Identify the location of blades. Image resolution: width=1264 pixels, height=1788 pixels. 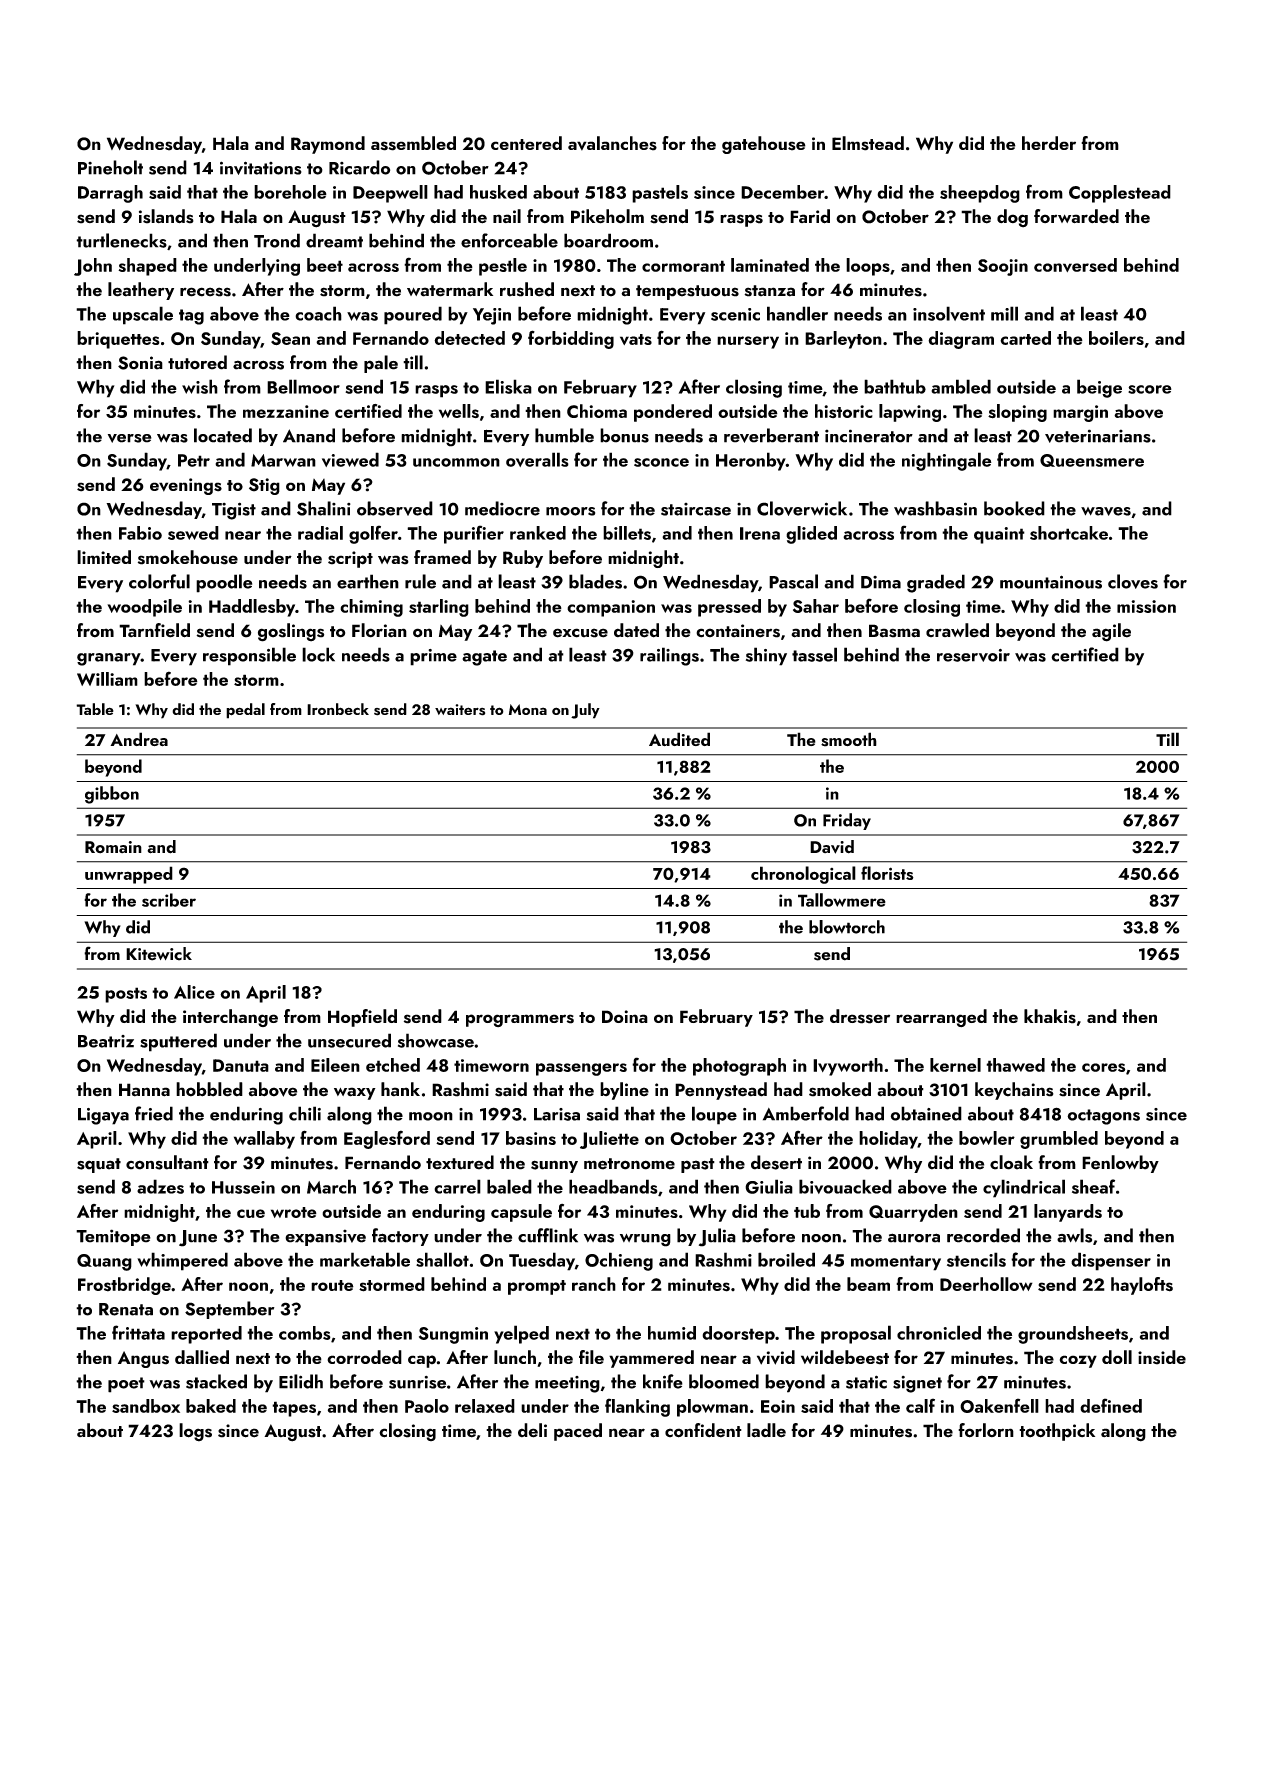
(595, 581).
